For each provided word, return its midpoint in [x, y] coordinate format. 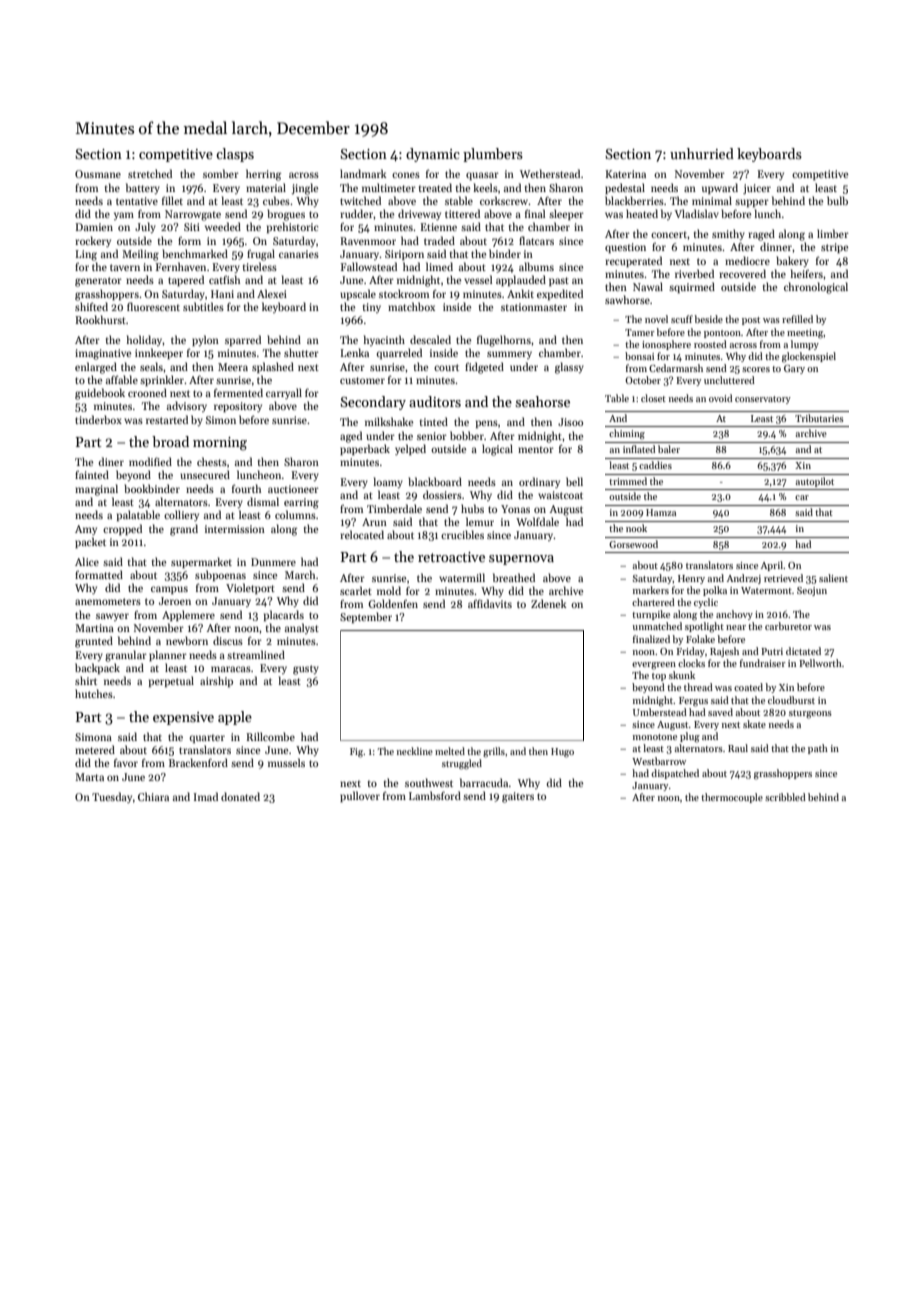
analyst [302, 628]
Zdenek [549, 603]
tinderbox [98, 419]
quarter [207, 738]
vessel [478, 279]
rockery [93, 241]
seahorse [542, 401]
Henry [691, 579]
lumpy [805, 345]
